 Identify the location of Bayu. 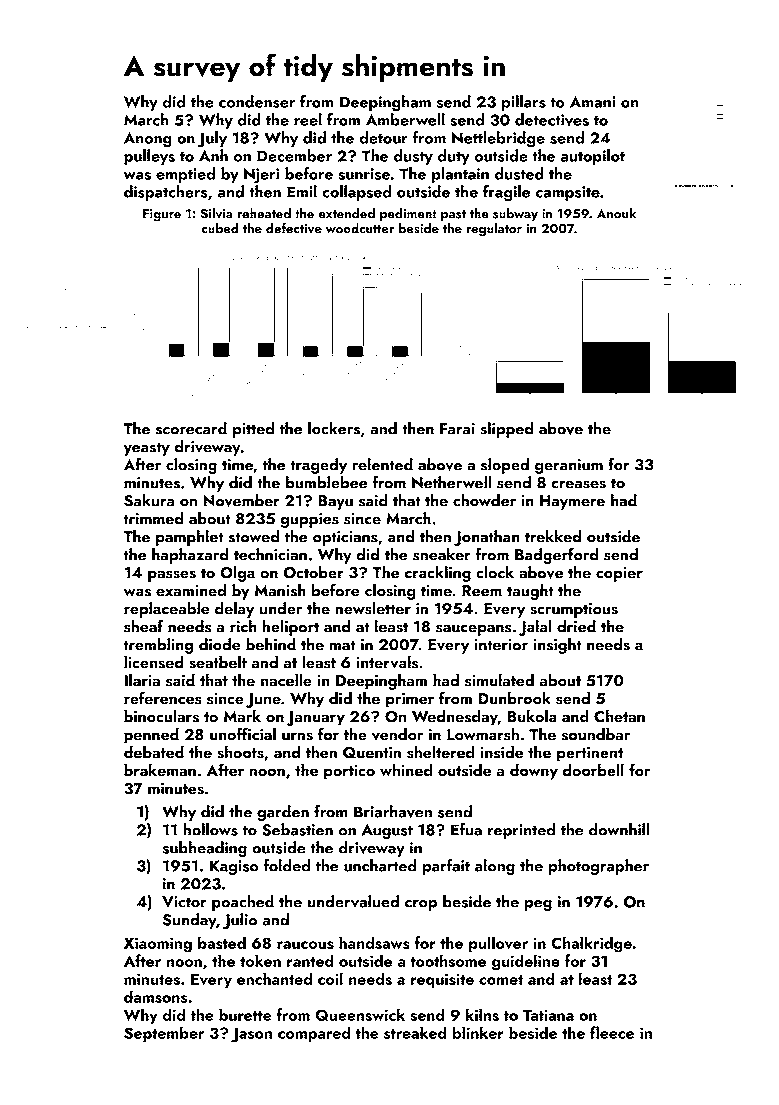
(335, 502).
